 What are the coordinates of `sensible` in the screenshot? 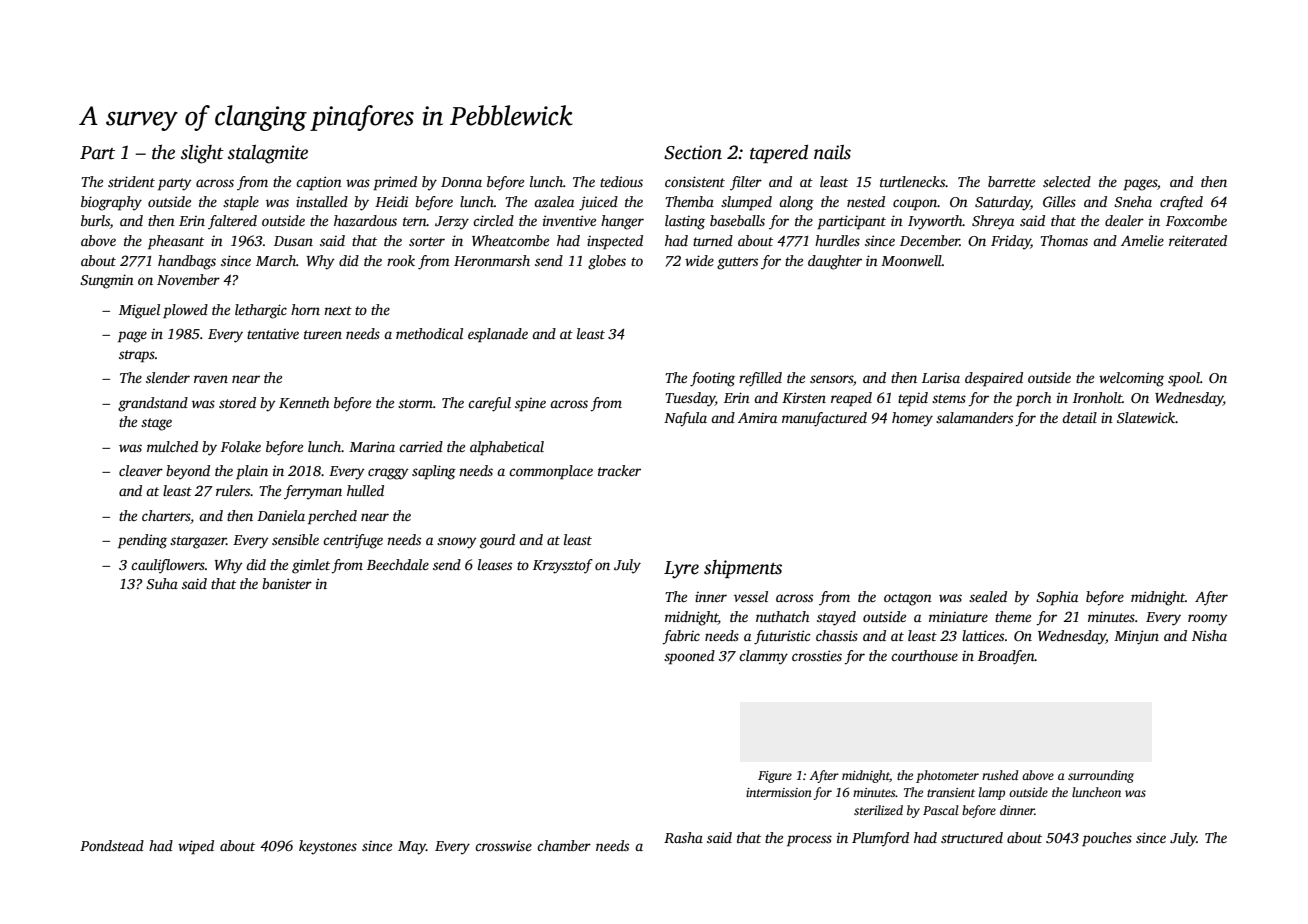 It's located at (295, 539).
